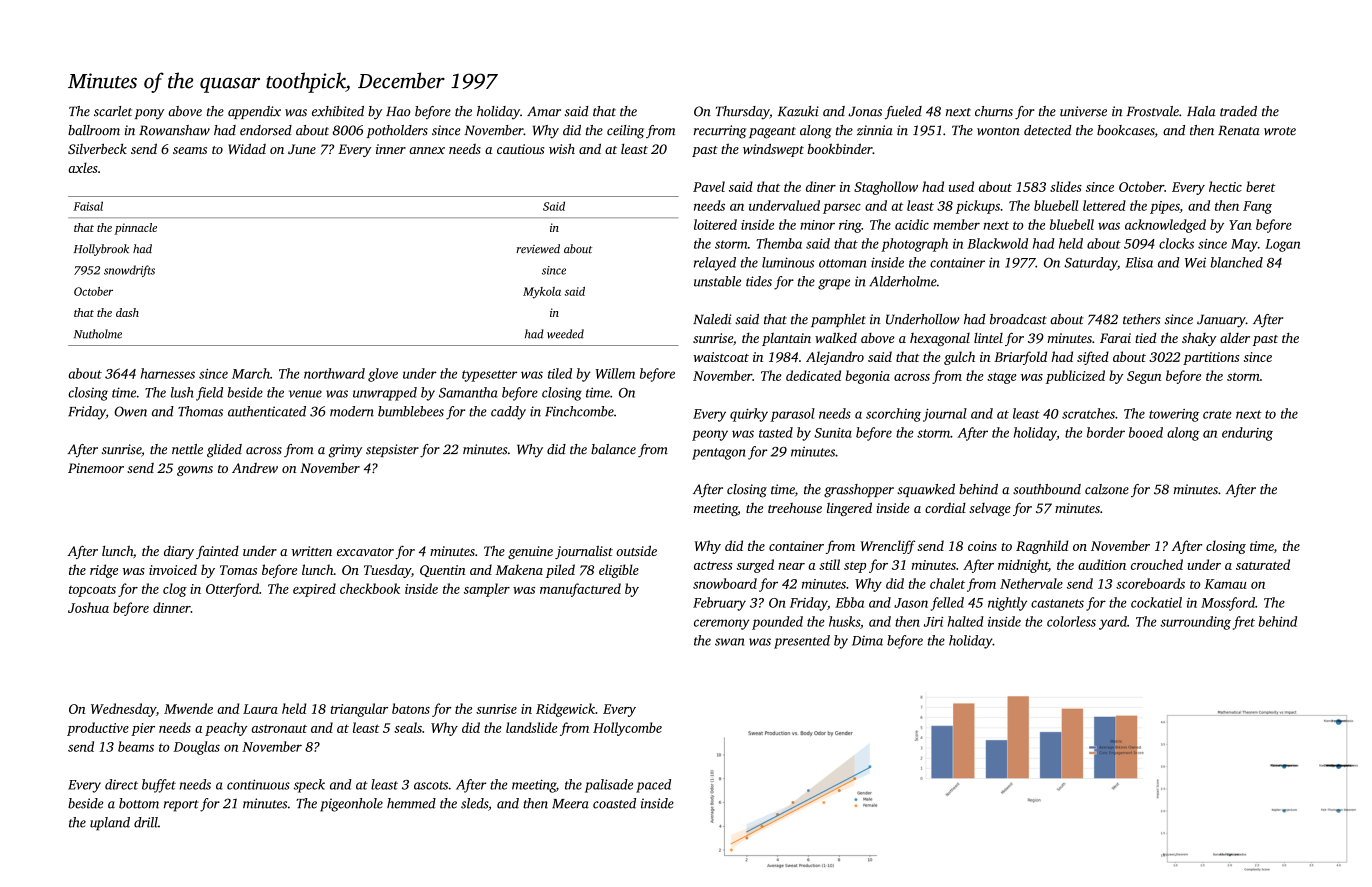 This document has height=887, width=1372. Describe the element at coordinates (795, 508) in the document. I see `treehouse` at that location.
